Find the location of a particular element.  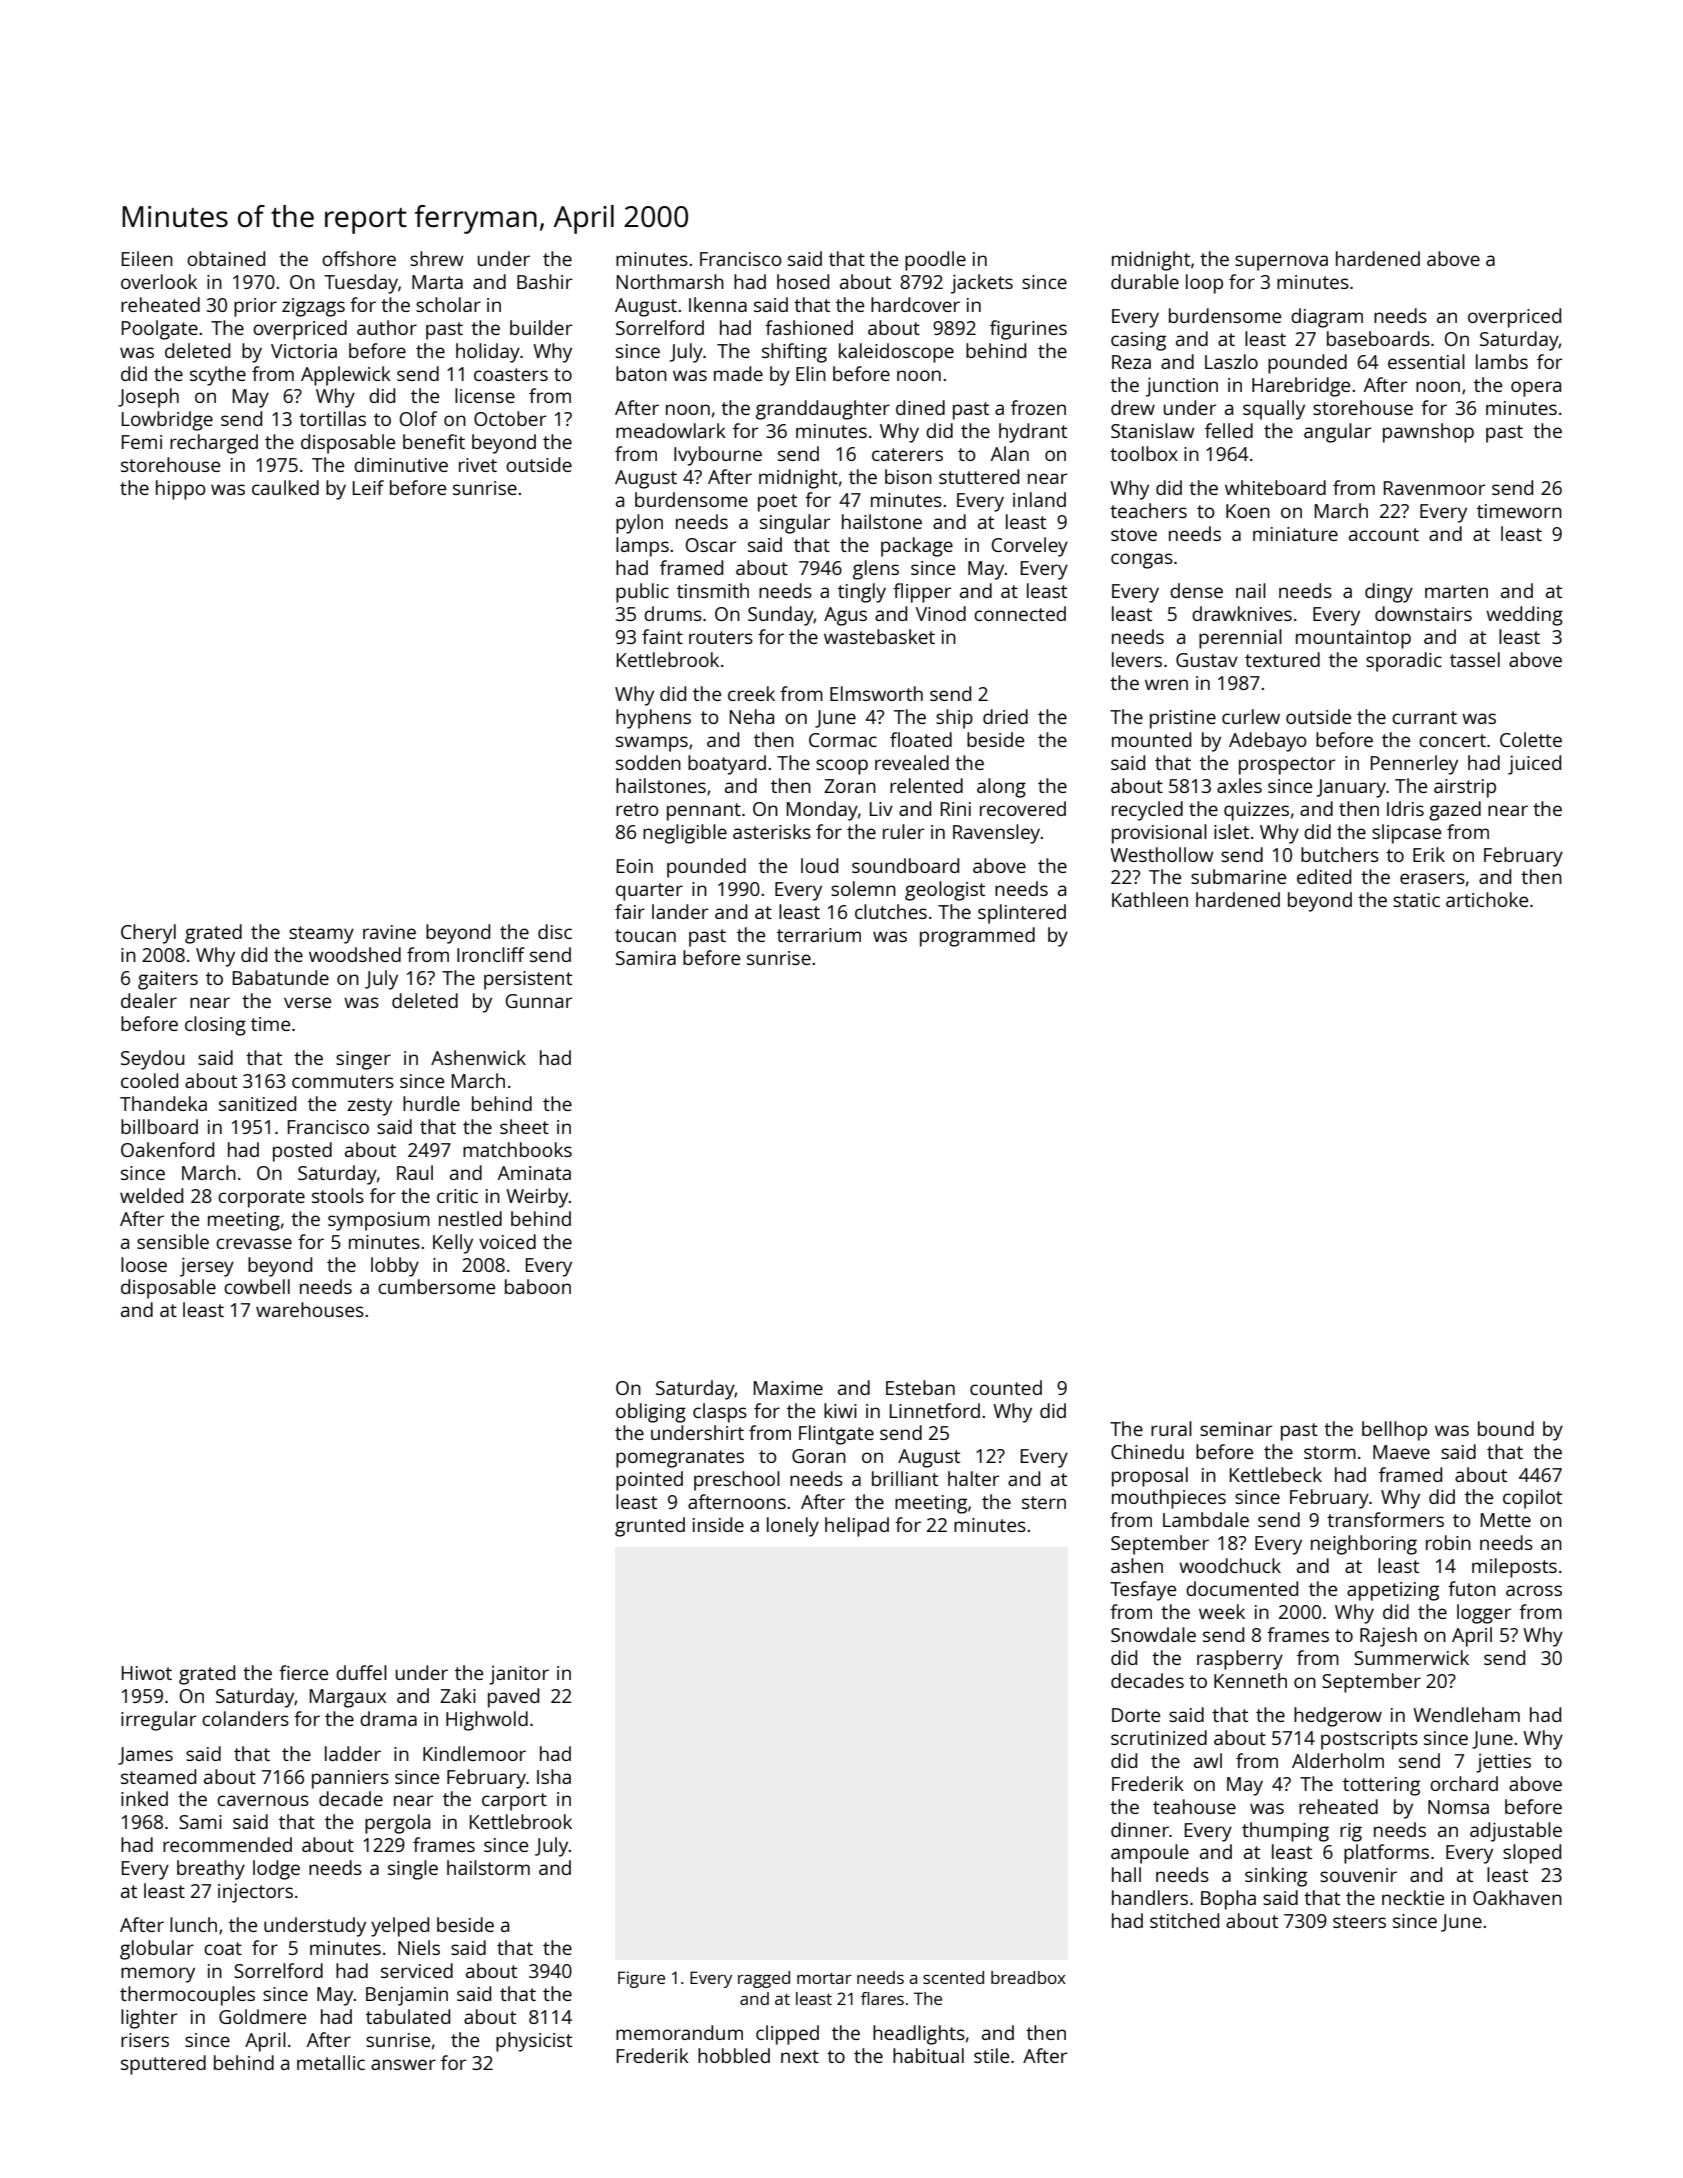

Maxime is located at coordinates (788, 1388).
